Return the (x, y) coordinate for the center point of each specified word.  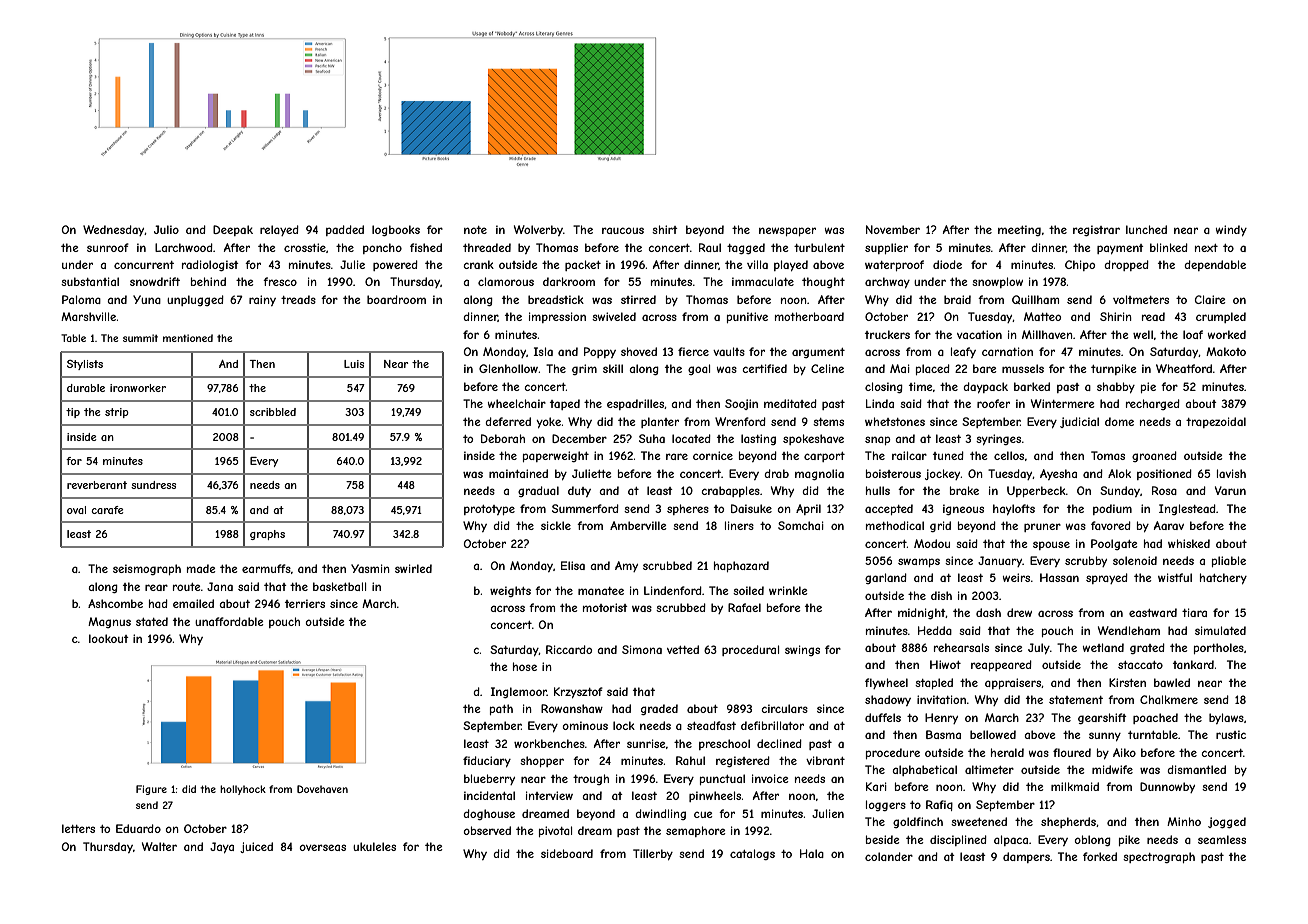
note (475, 230)
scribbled (273, 412)
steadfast (711, 725)
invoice (770, 778)
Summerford (585, 508)
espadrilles (636, 404)
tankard (1193, 664)
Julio (166, 229)
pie (1148, 387)
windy (1231, 230)
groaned (1154, 456)
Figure (151, 790)
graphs (267, 535)
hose (525, 666)
